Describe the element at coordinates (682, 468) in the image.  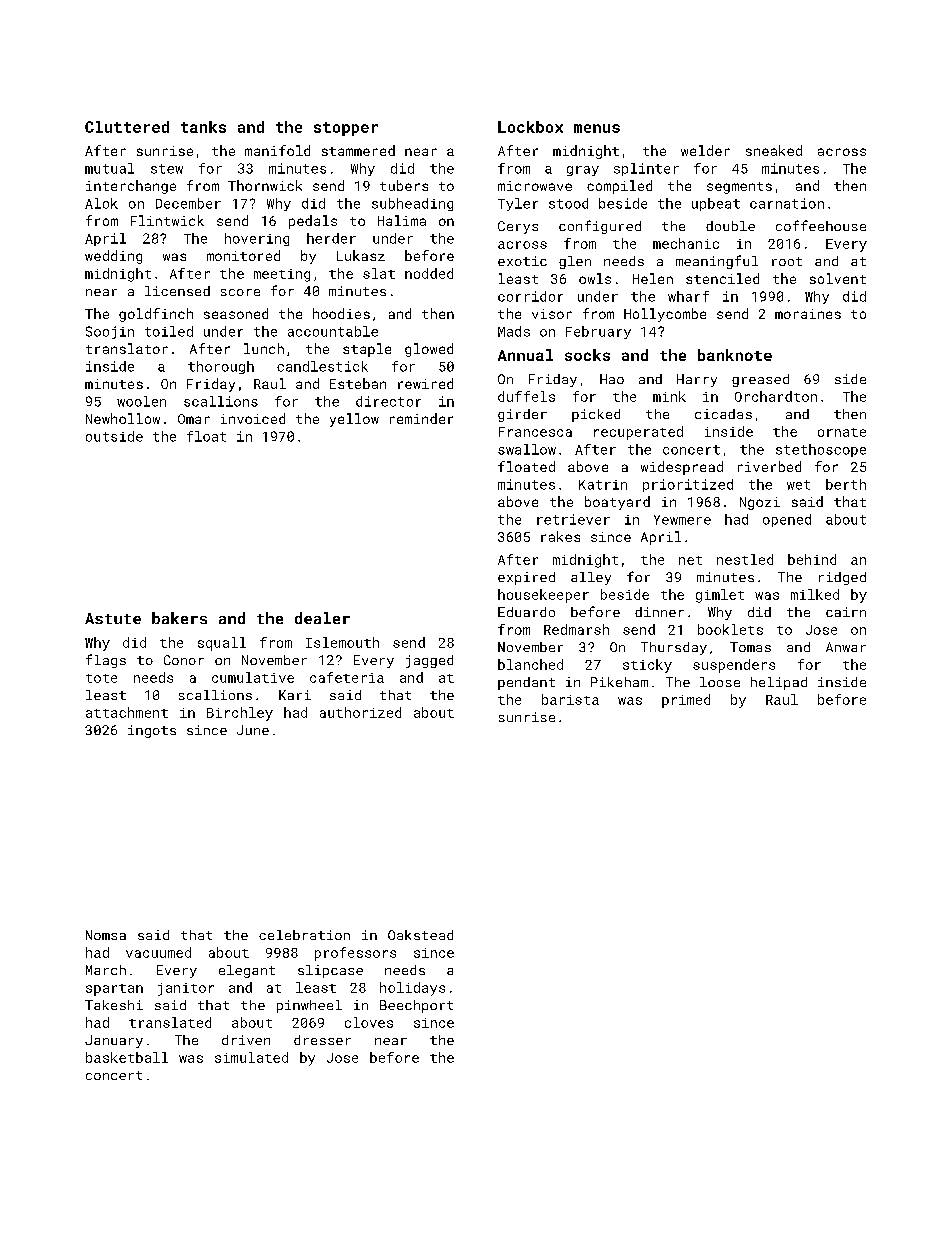
I see `widespread` at that location.
